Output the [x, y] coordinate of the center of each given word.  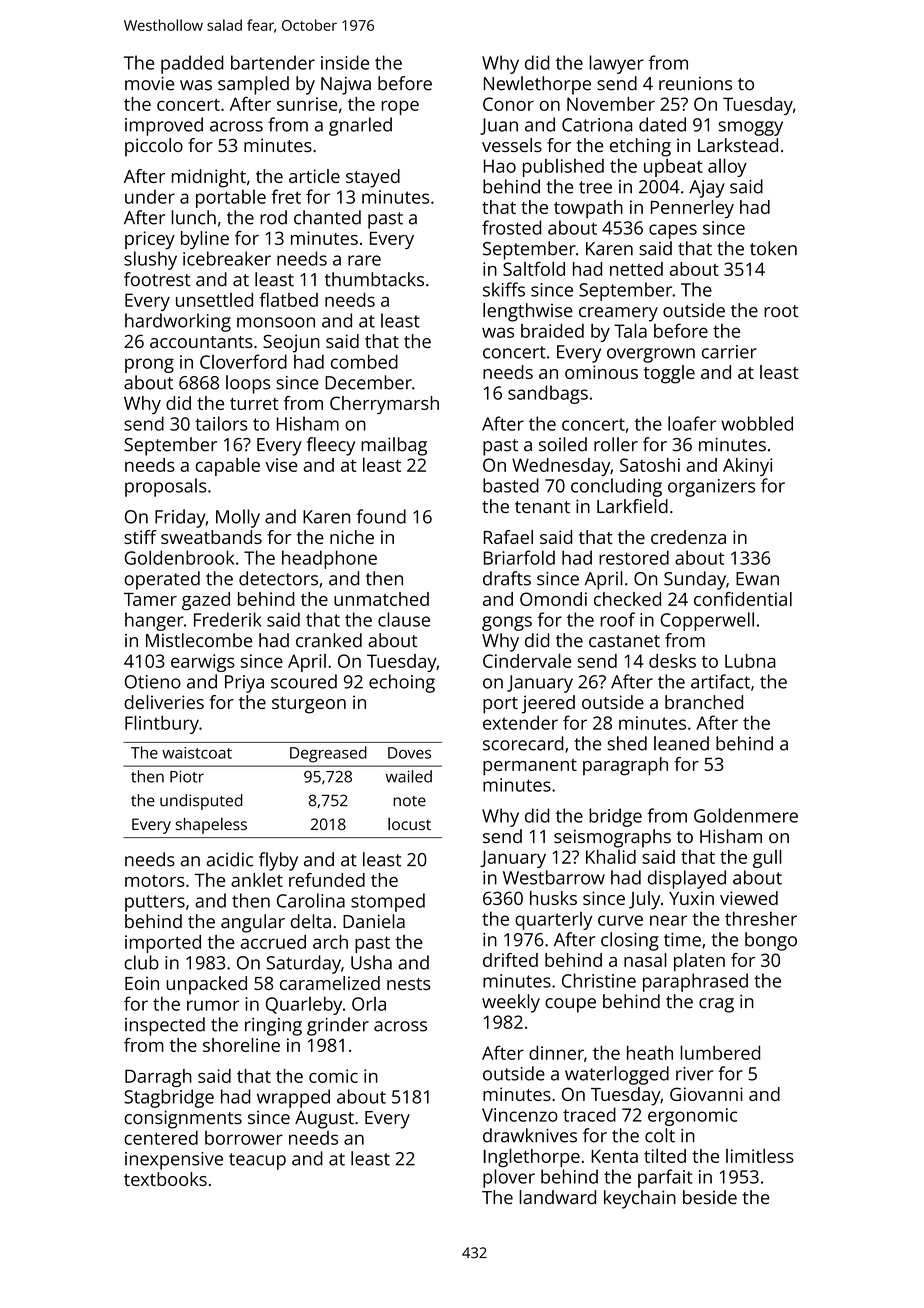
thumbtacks [374, 279]
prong [149, 365]
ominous [601, 372]
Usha [371, 962]
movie [149, 83]
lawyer [616, 64]
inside [345, 62]
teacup [257, 1161]
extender [520, 722]
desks [672, 661]
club [141, 962]
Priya [244, 684]
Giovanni [706, 1094]
